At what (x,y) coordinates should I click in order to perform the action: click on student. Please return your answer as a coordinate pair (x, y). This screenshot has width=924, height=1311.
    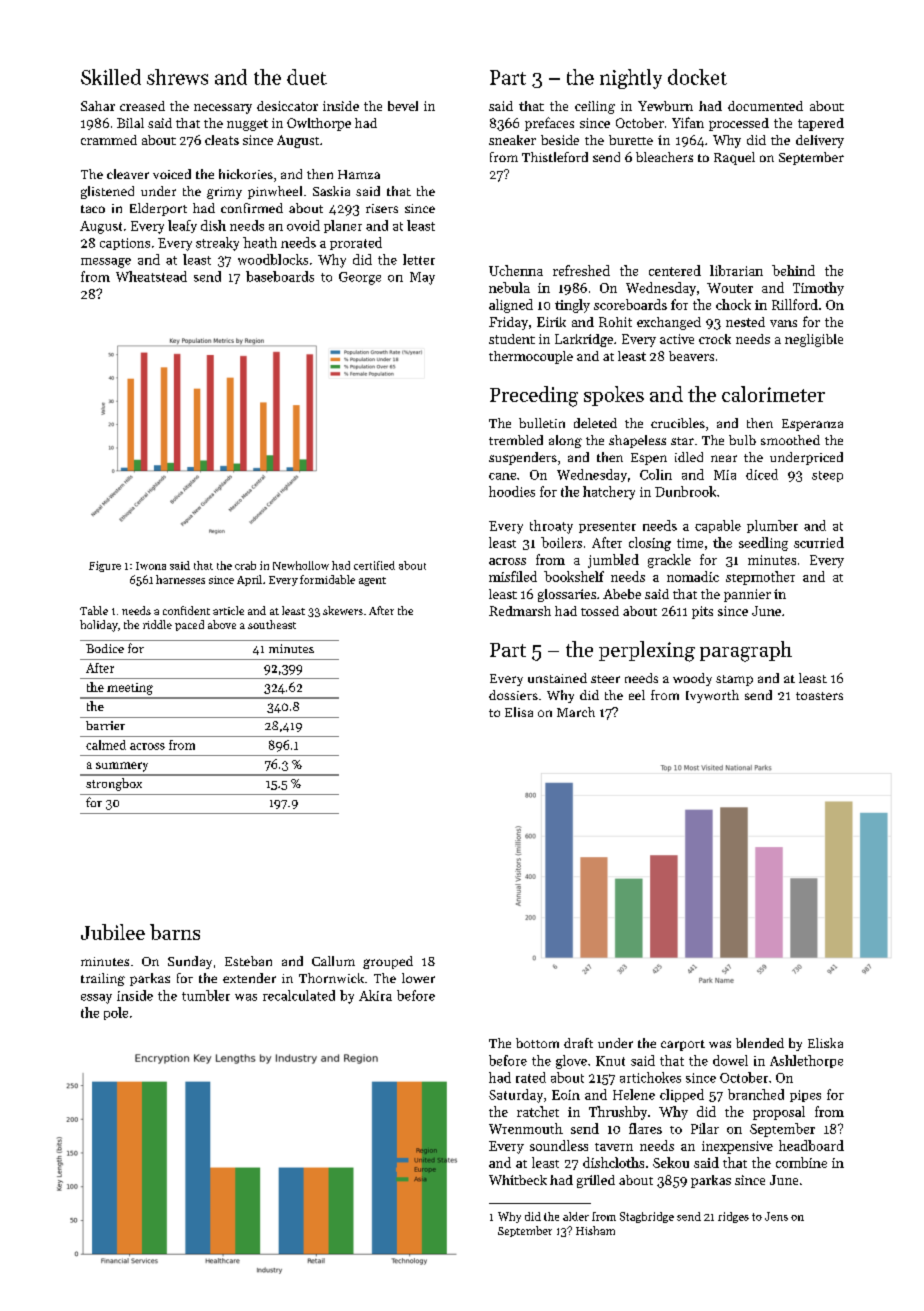
    Looking at the image, I should click on (512, 339).
